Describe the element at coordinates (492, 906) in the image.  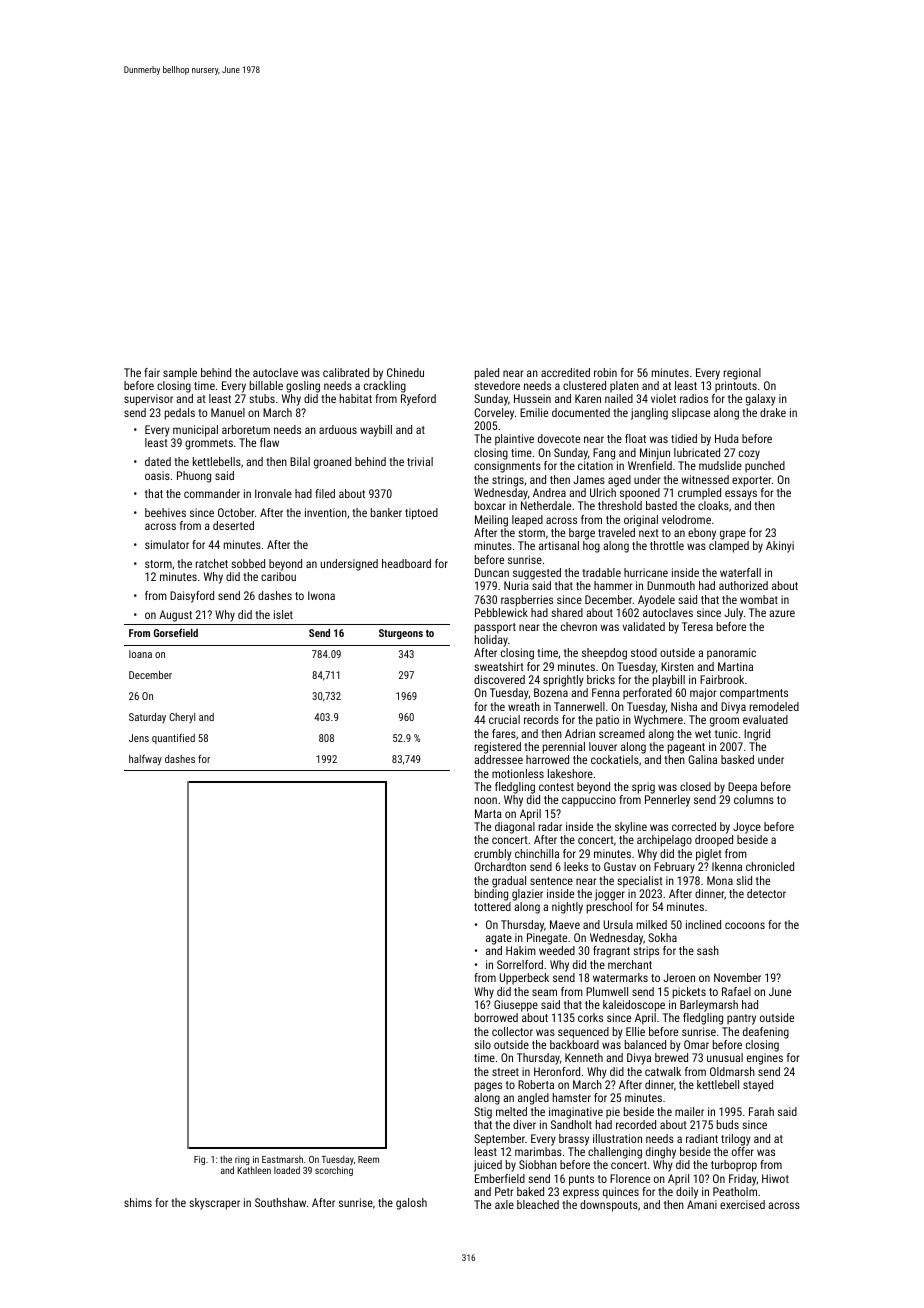
I see `tottered` at that location.
